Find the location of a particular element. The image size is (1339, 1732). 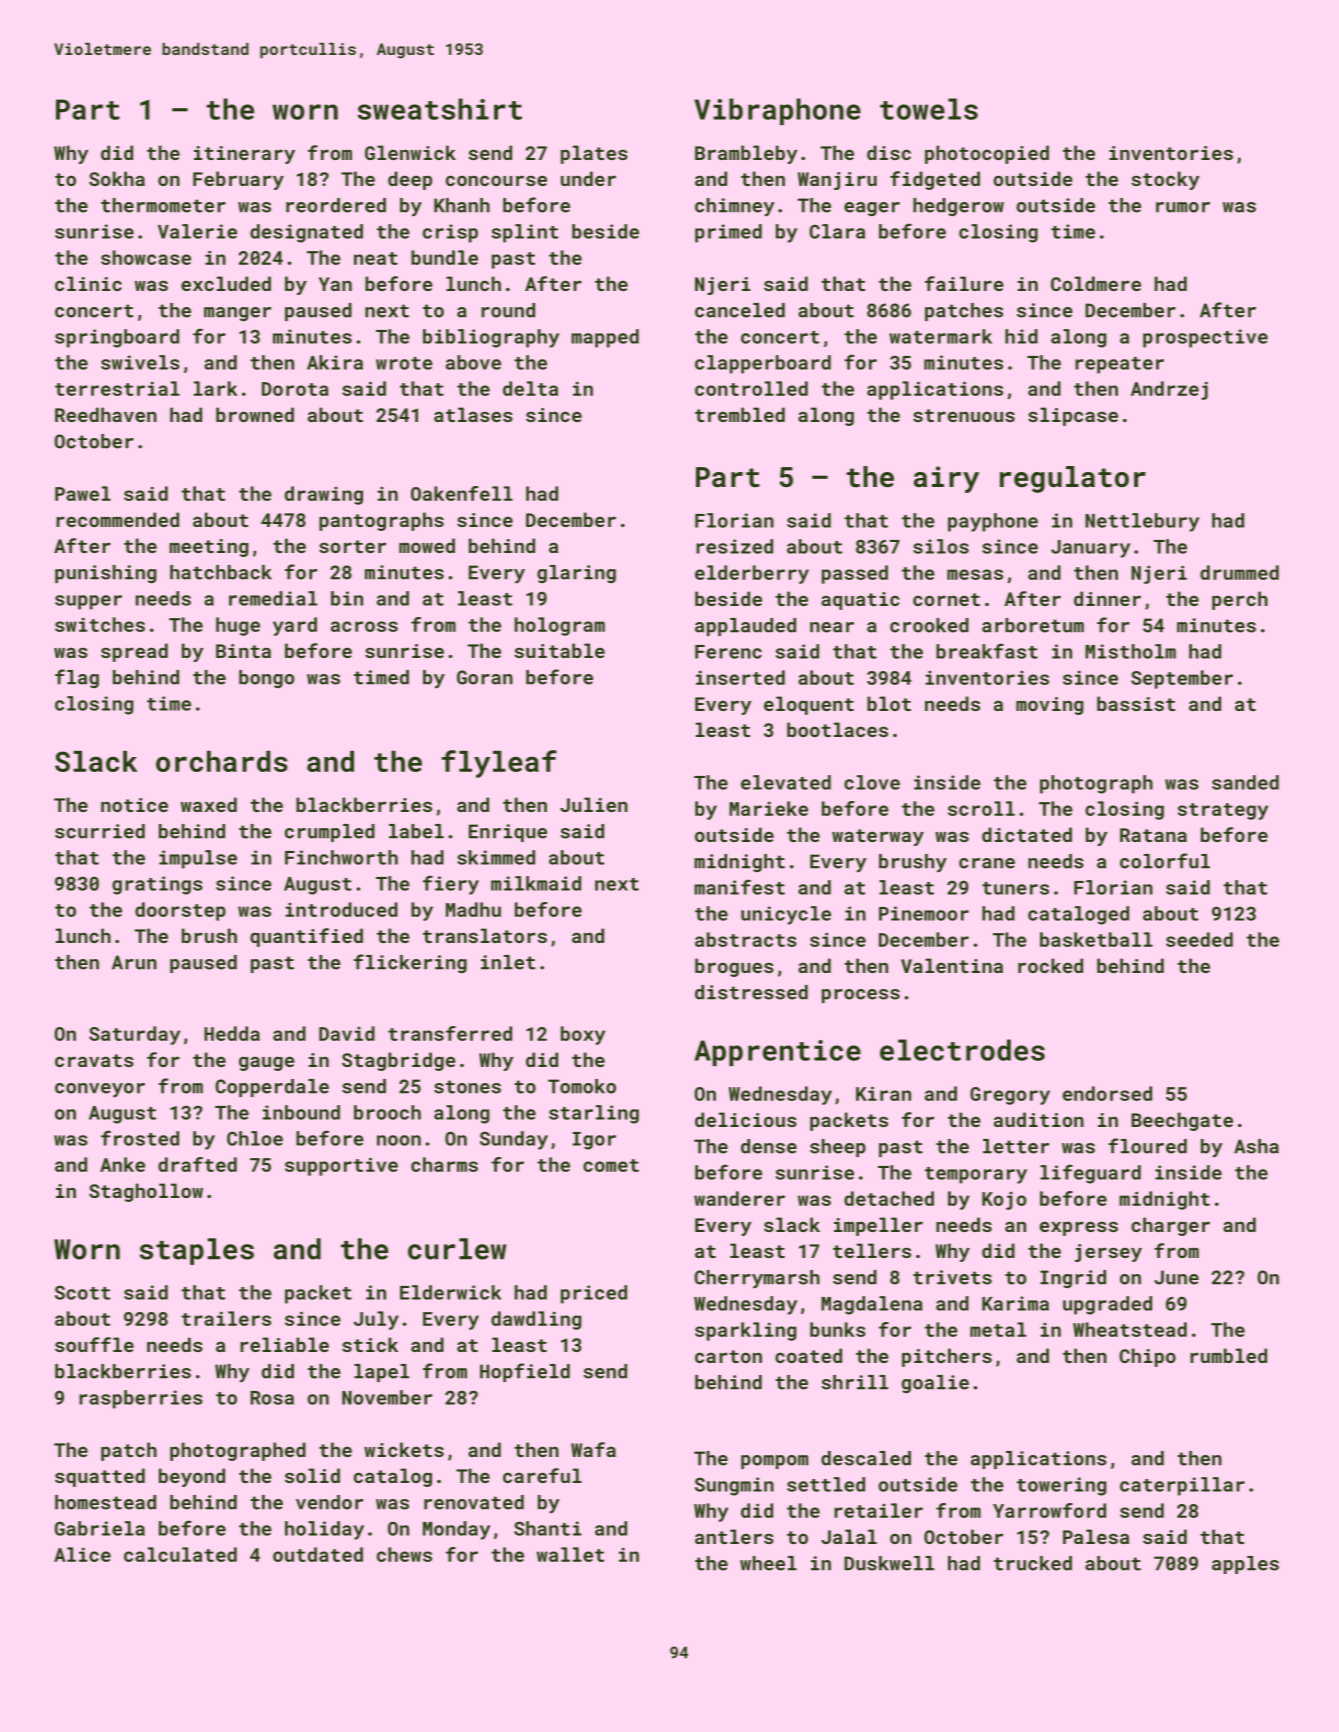

calculated is located at coordinates (180, 1554).
